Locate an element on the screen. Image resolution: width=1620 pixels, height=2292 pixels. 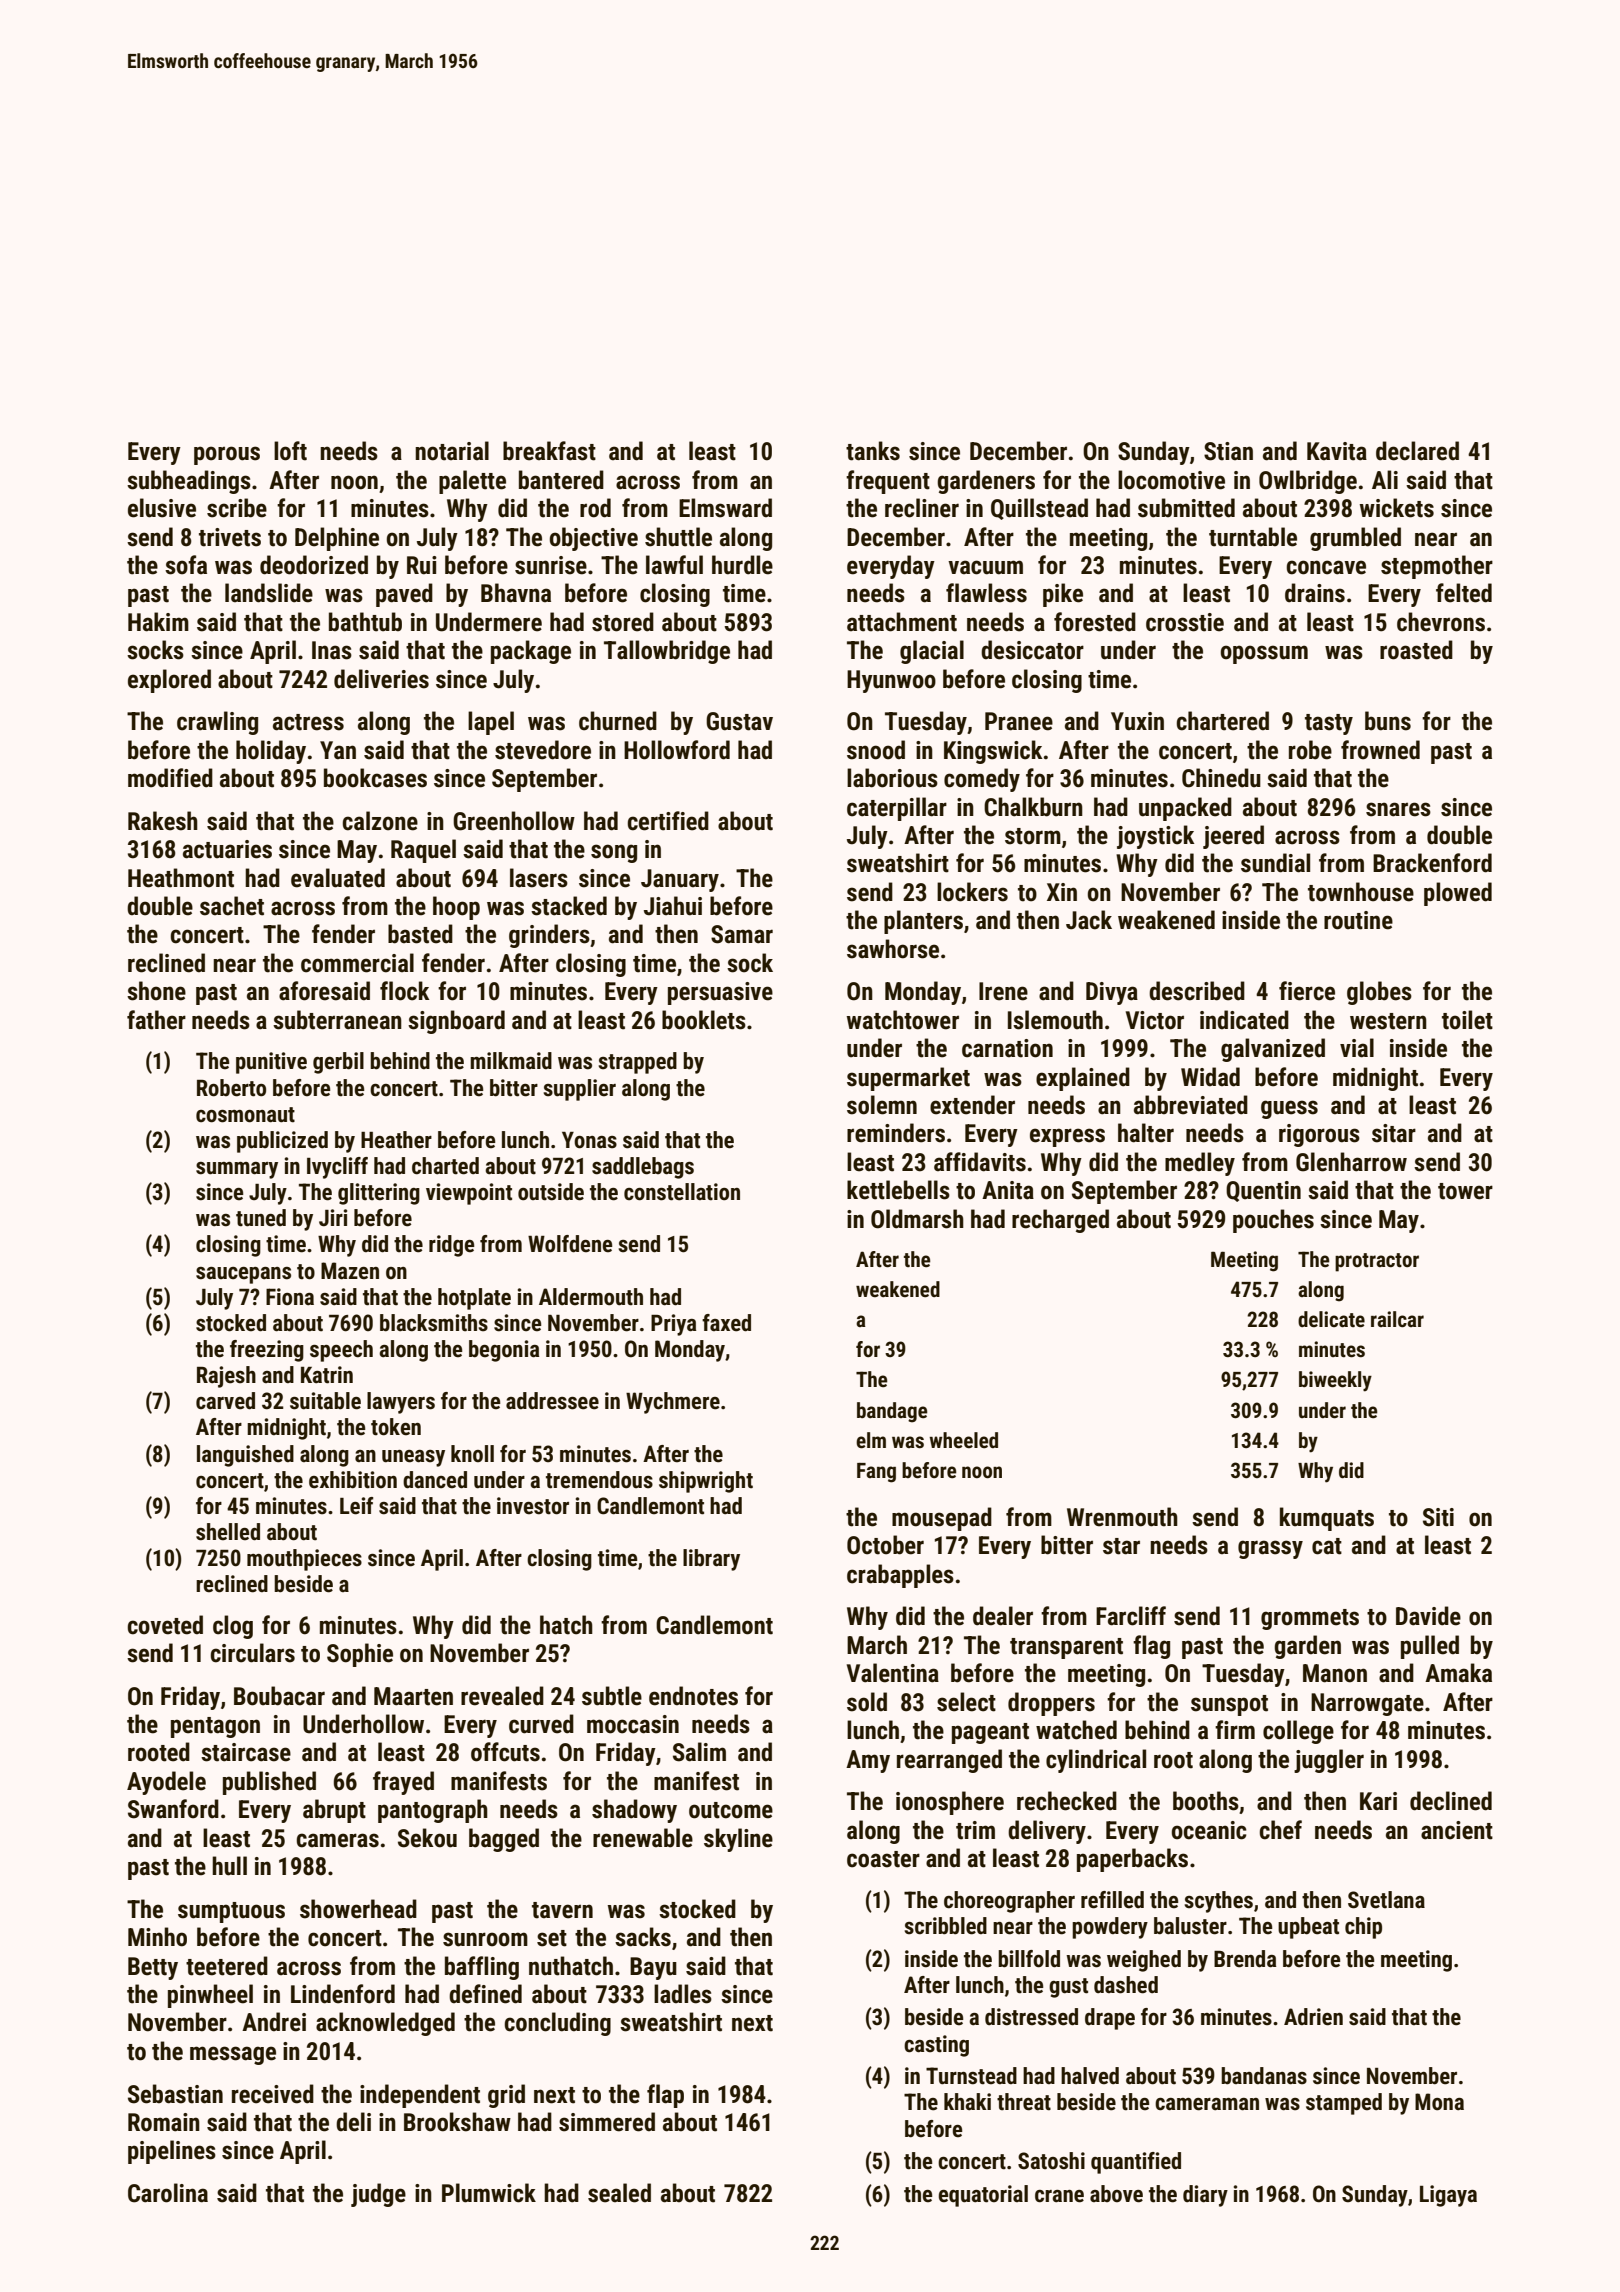
Ligaya is located at coordinates (1448, 2196).
